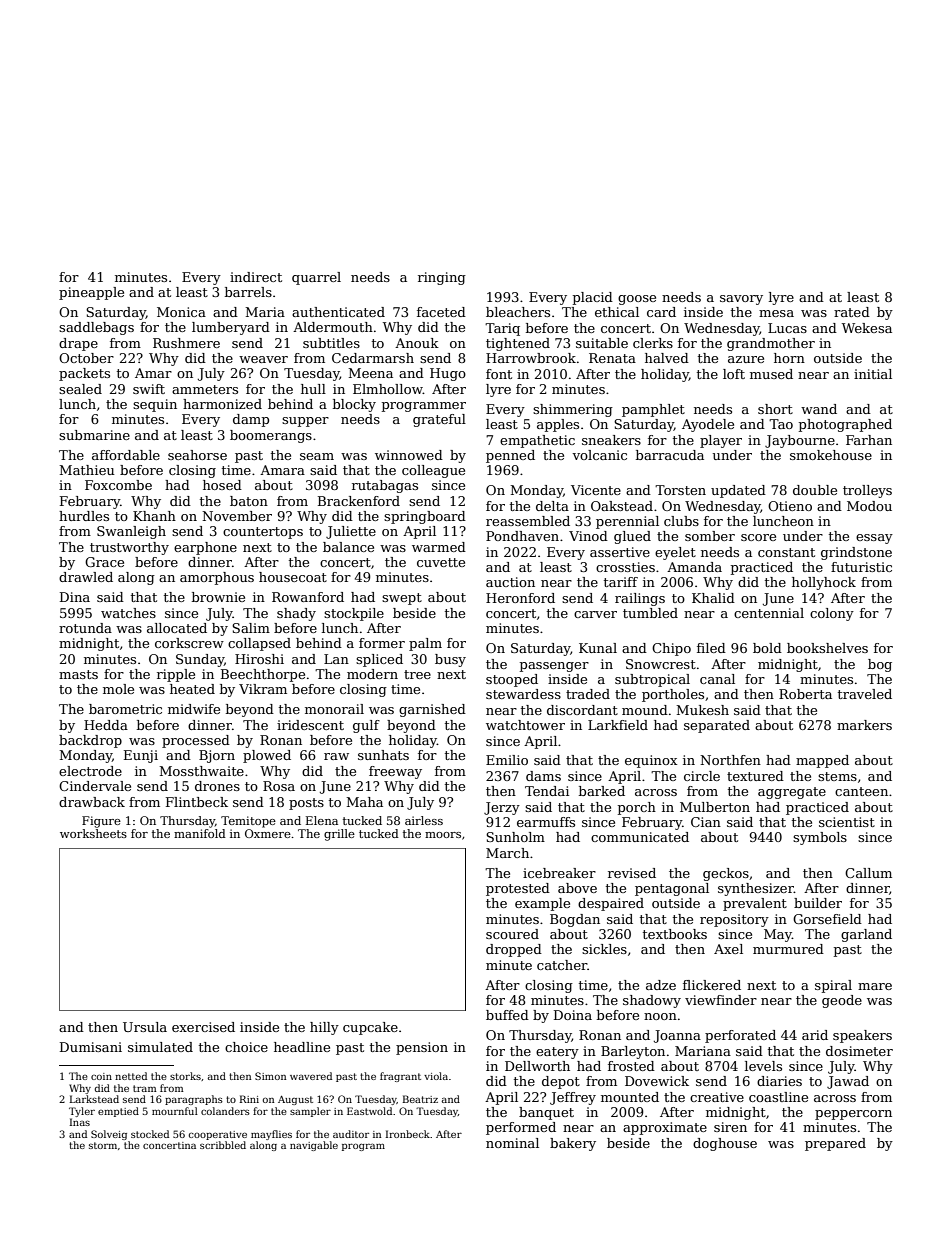 Image resolution: width=952 pixels, height=1233 pixels. Describe the element at coordinates (442, 278) in the document. I see `ringing` at that location.
